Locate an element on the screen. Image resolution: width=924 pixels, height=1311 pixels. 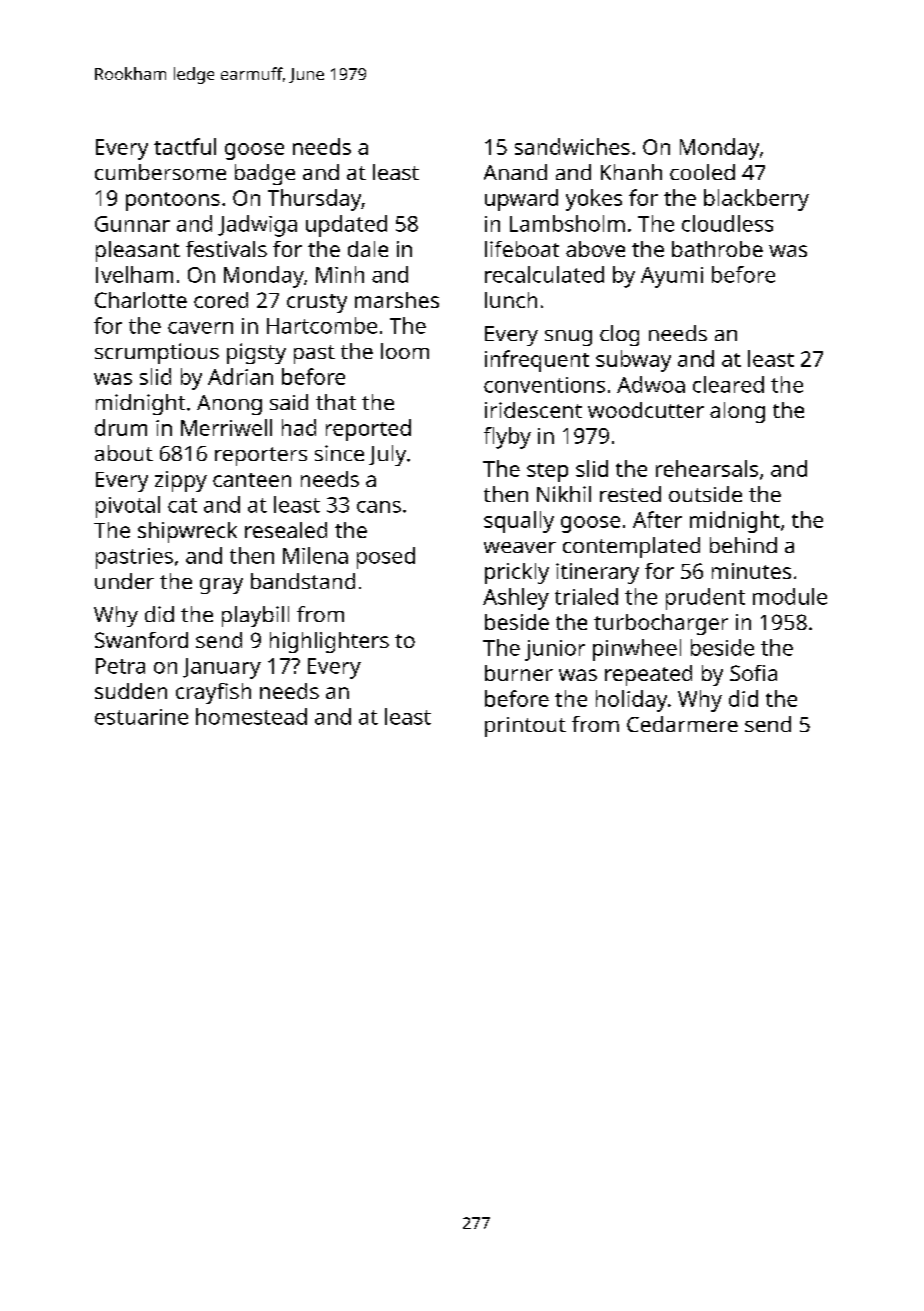
updated is located at coordinates (346, 226).
